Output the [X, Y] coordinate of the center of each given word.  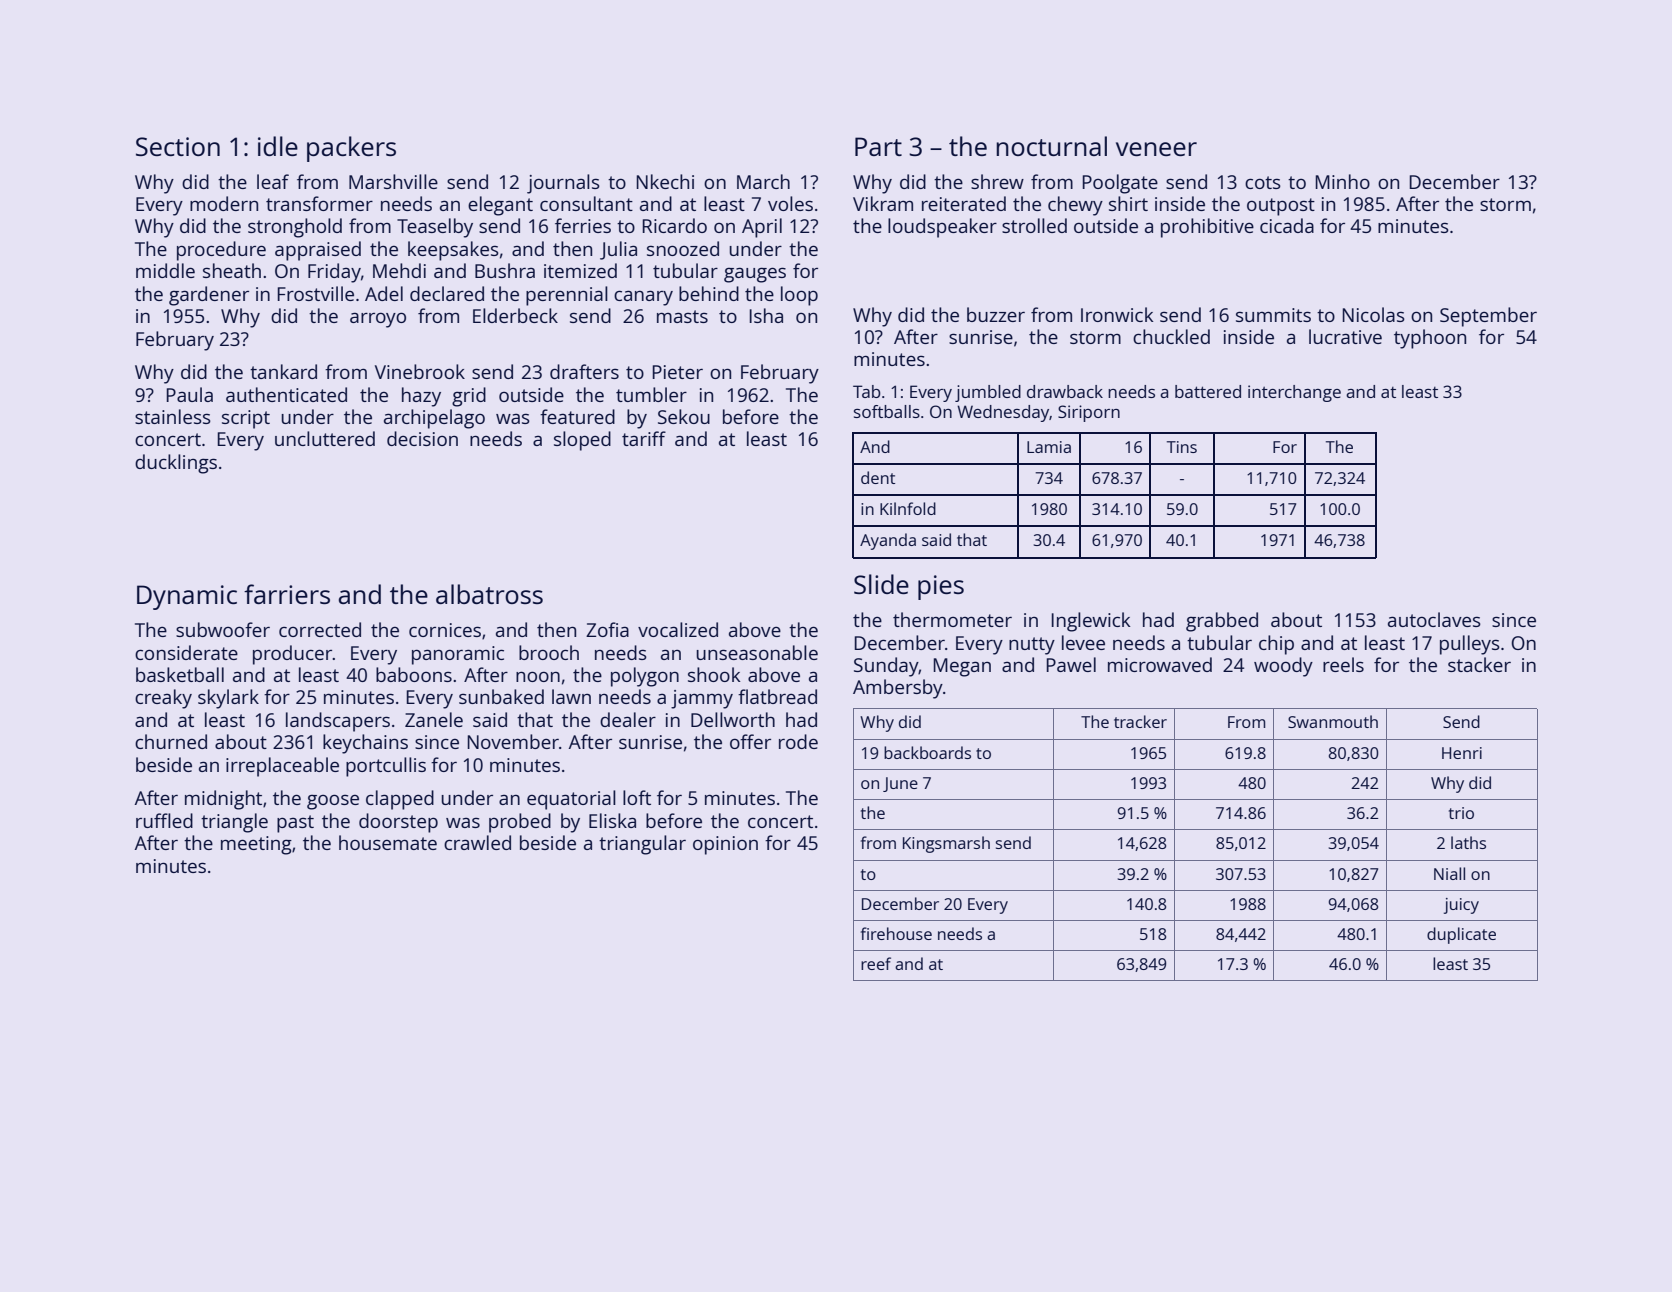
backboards [927, 752]
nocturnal [1051, 146]
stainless [173, 416]
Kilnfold [908, 508]
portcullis [386, 767]
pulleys [1470, 645]
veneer [1156, 149]
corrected [320, 629]
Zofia [607, 629]
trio [1461, 813]
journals [563, 184]
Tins [1182, 447]
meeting [256, 845]
